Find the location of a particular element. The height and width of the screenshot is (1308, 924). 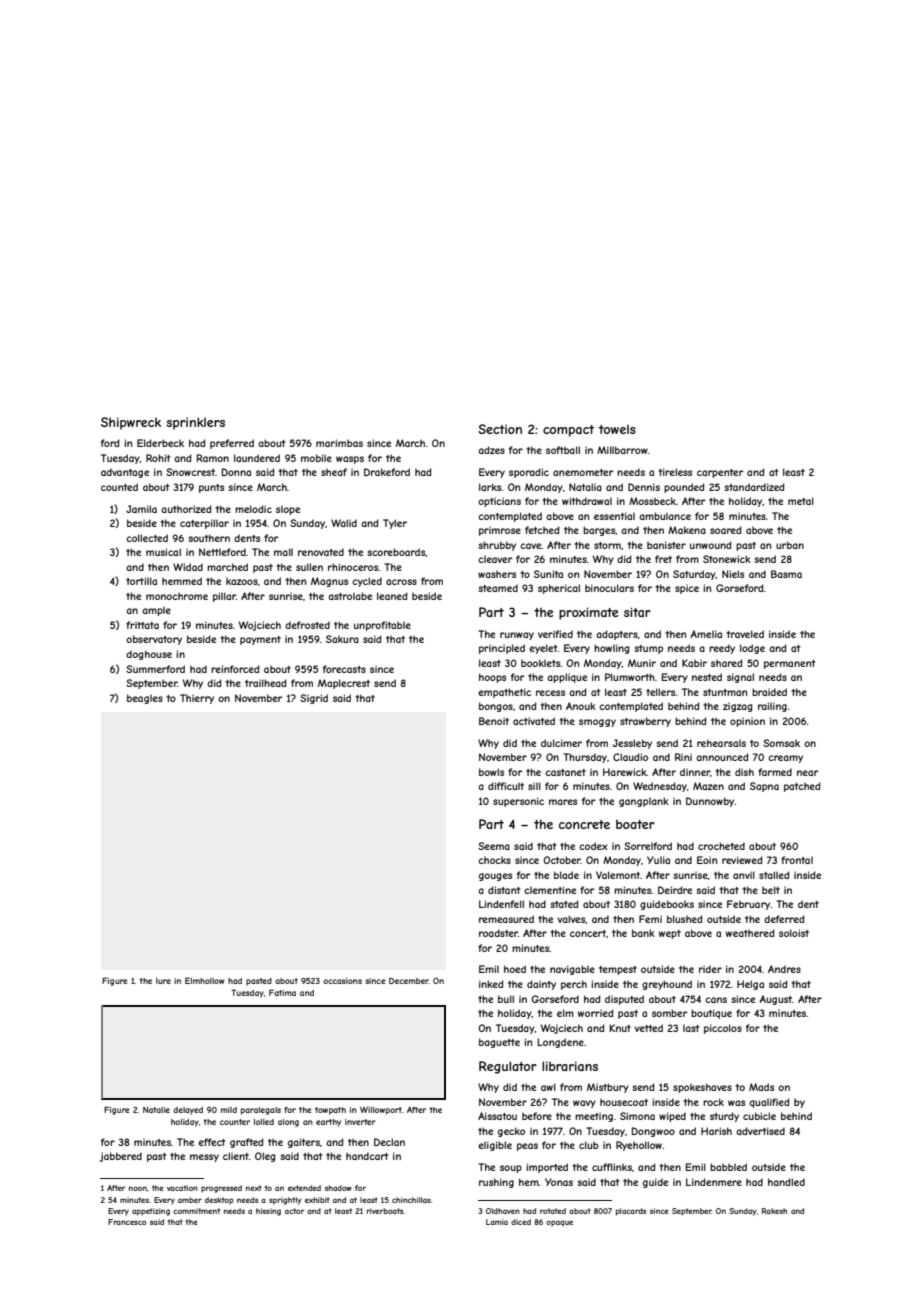

lure is located at coordinates (163, 981).
